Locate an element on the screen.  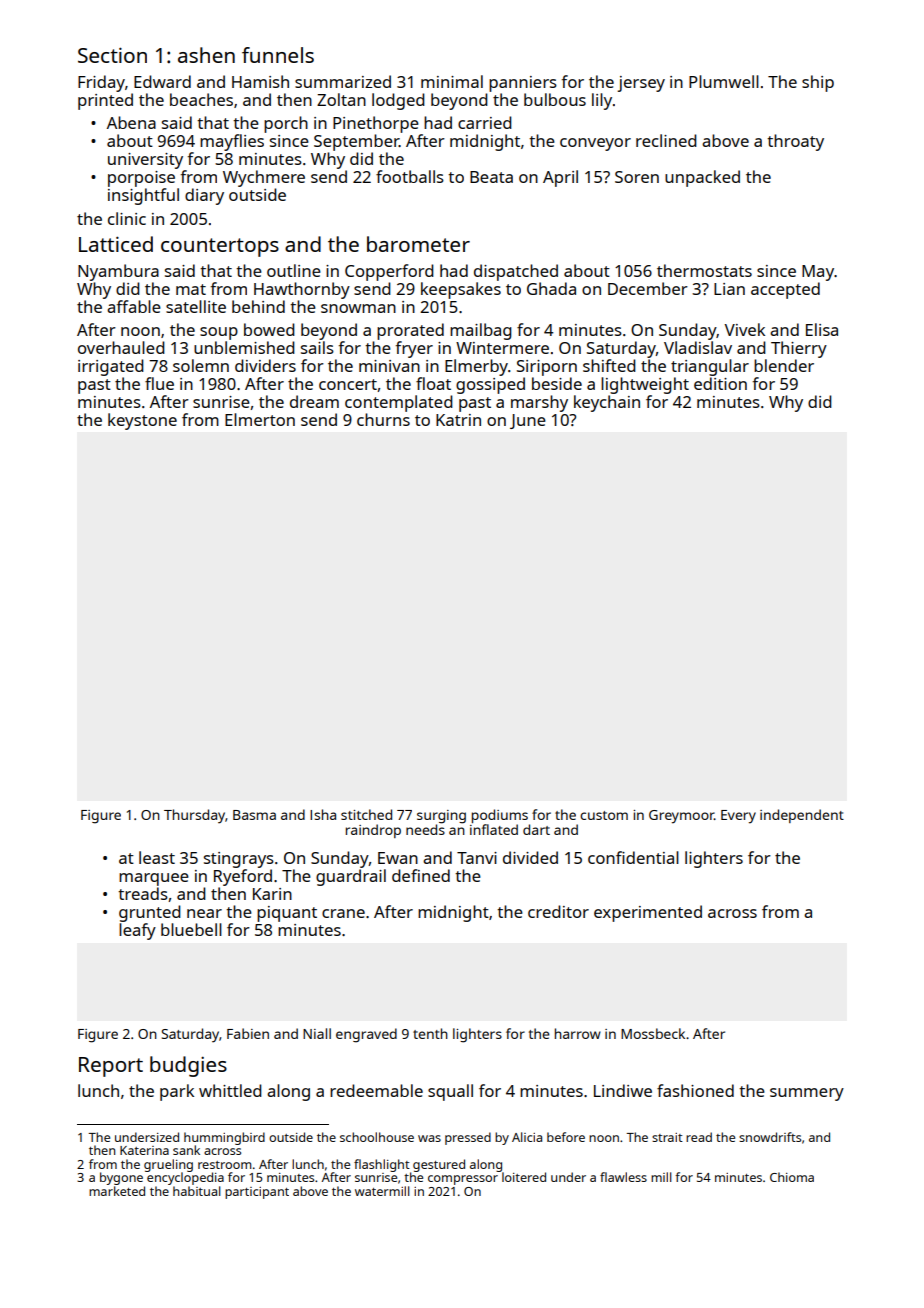
lodged is located at coordinates (398, 101).
